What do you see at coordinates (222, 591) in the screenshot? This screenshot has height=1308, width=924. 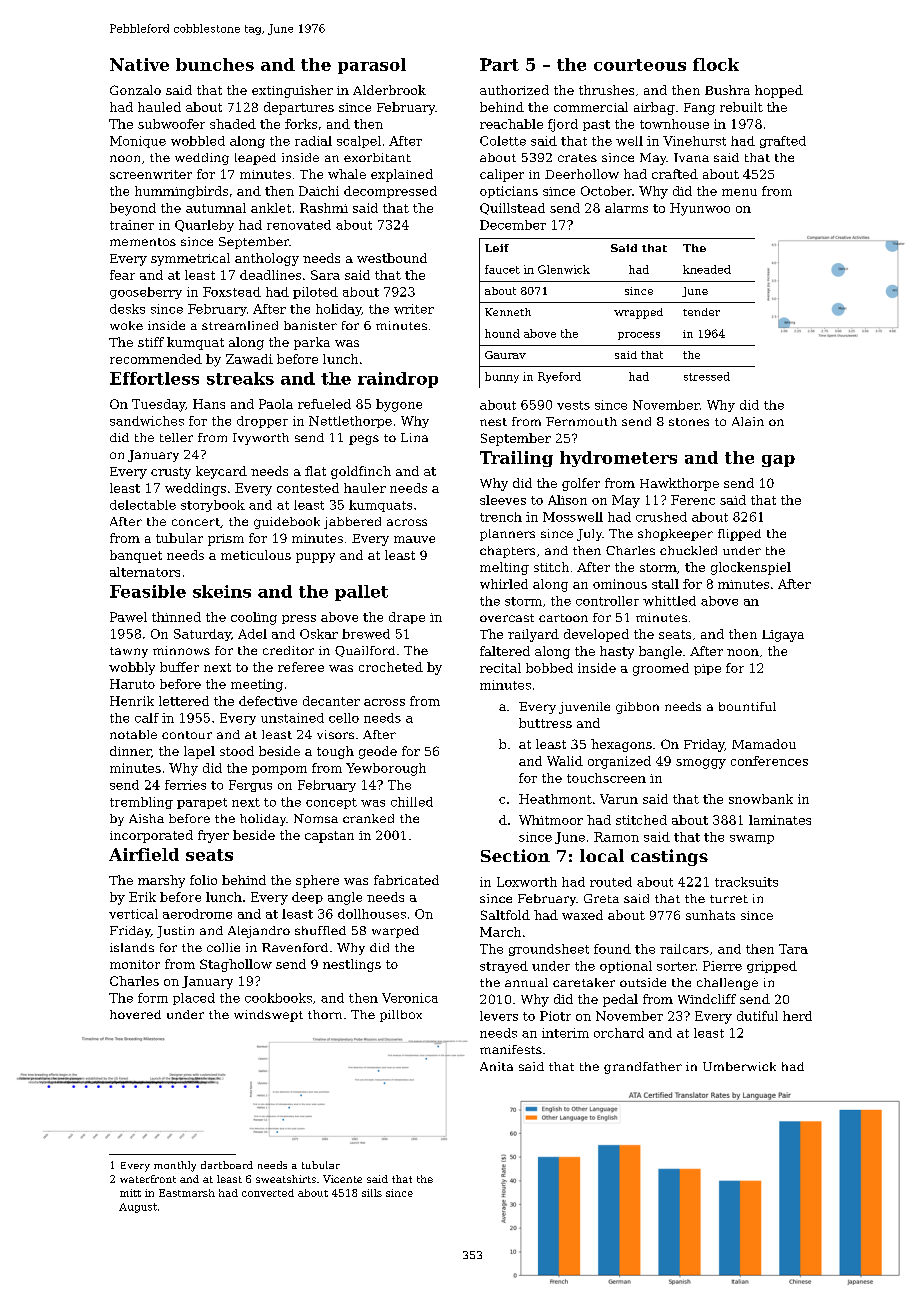 I see `skeins` at bounding box center [222, 591].
